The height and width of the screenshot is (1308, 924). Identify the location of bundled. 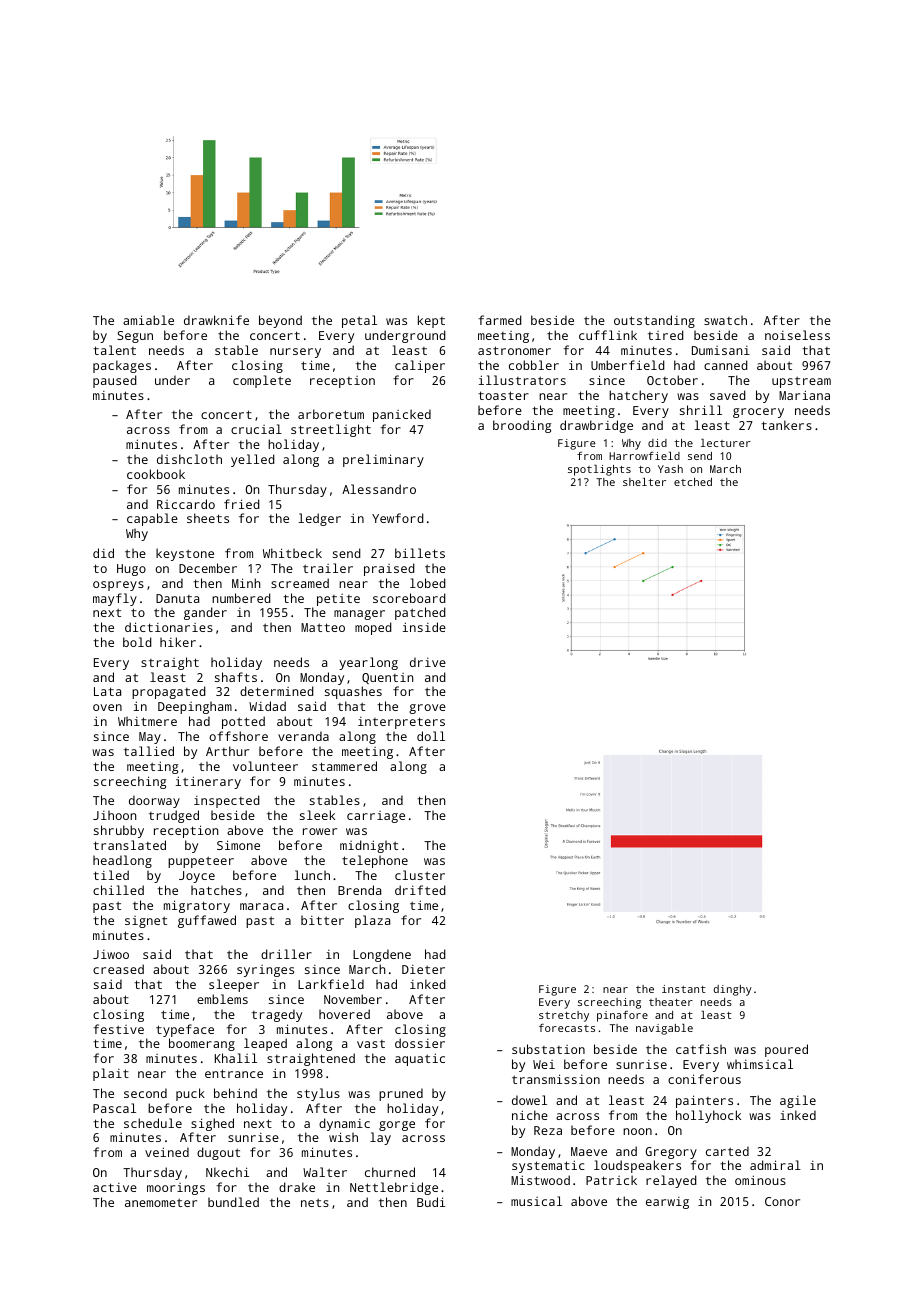
(233, 1202).
